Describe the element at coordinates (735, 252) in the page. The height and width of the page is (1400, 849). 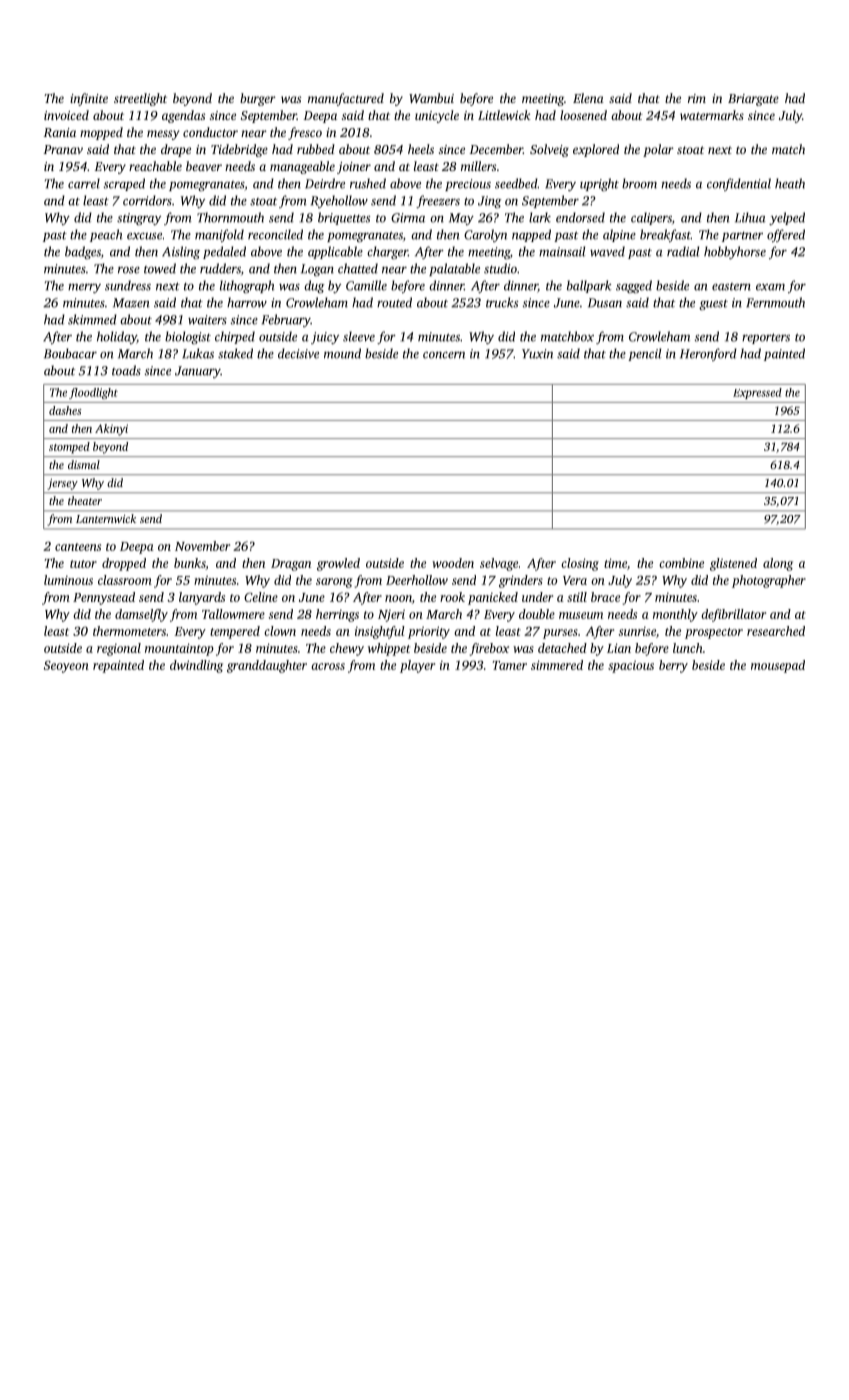
I see `hobbyhorse` at that location.
